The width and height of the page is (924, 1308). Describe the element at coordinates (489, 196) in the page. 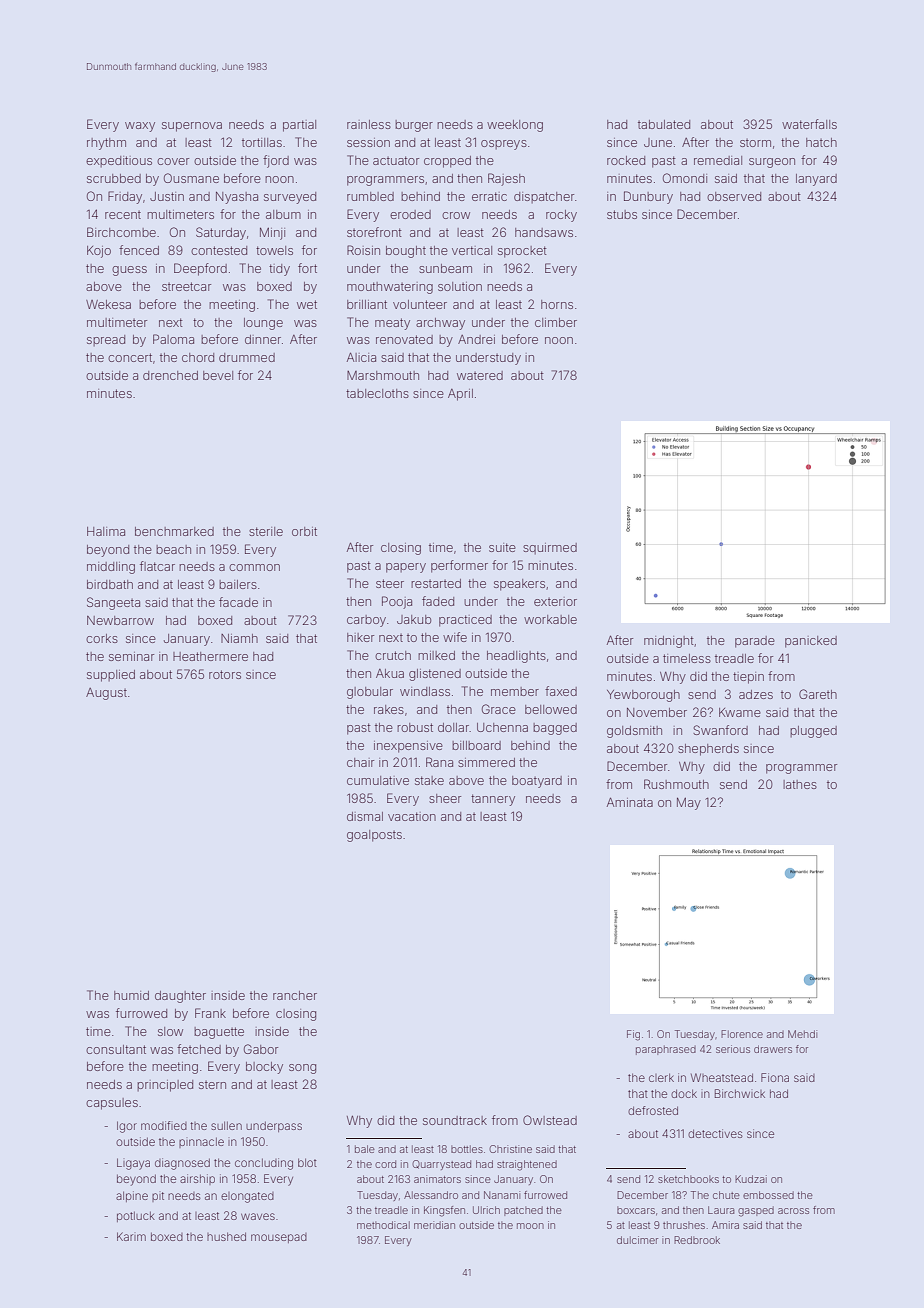

I see `erratic` at that location.
